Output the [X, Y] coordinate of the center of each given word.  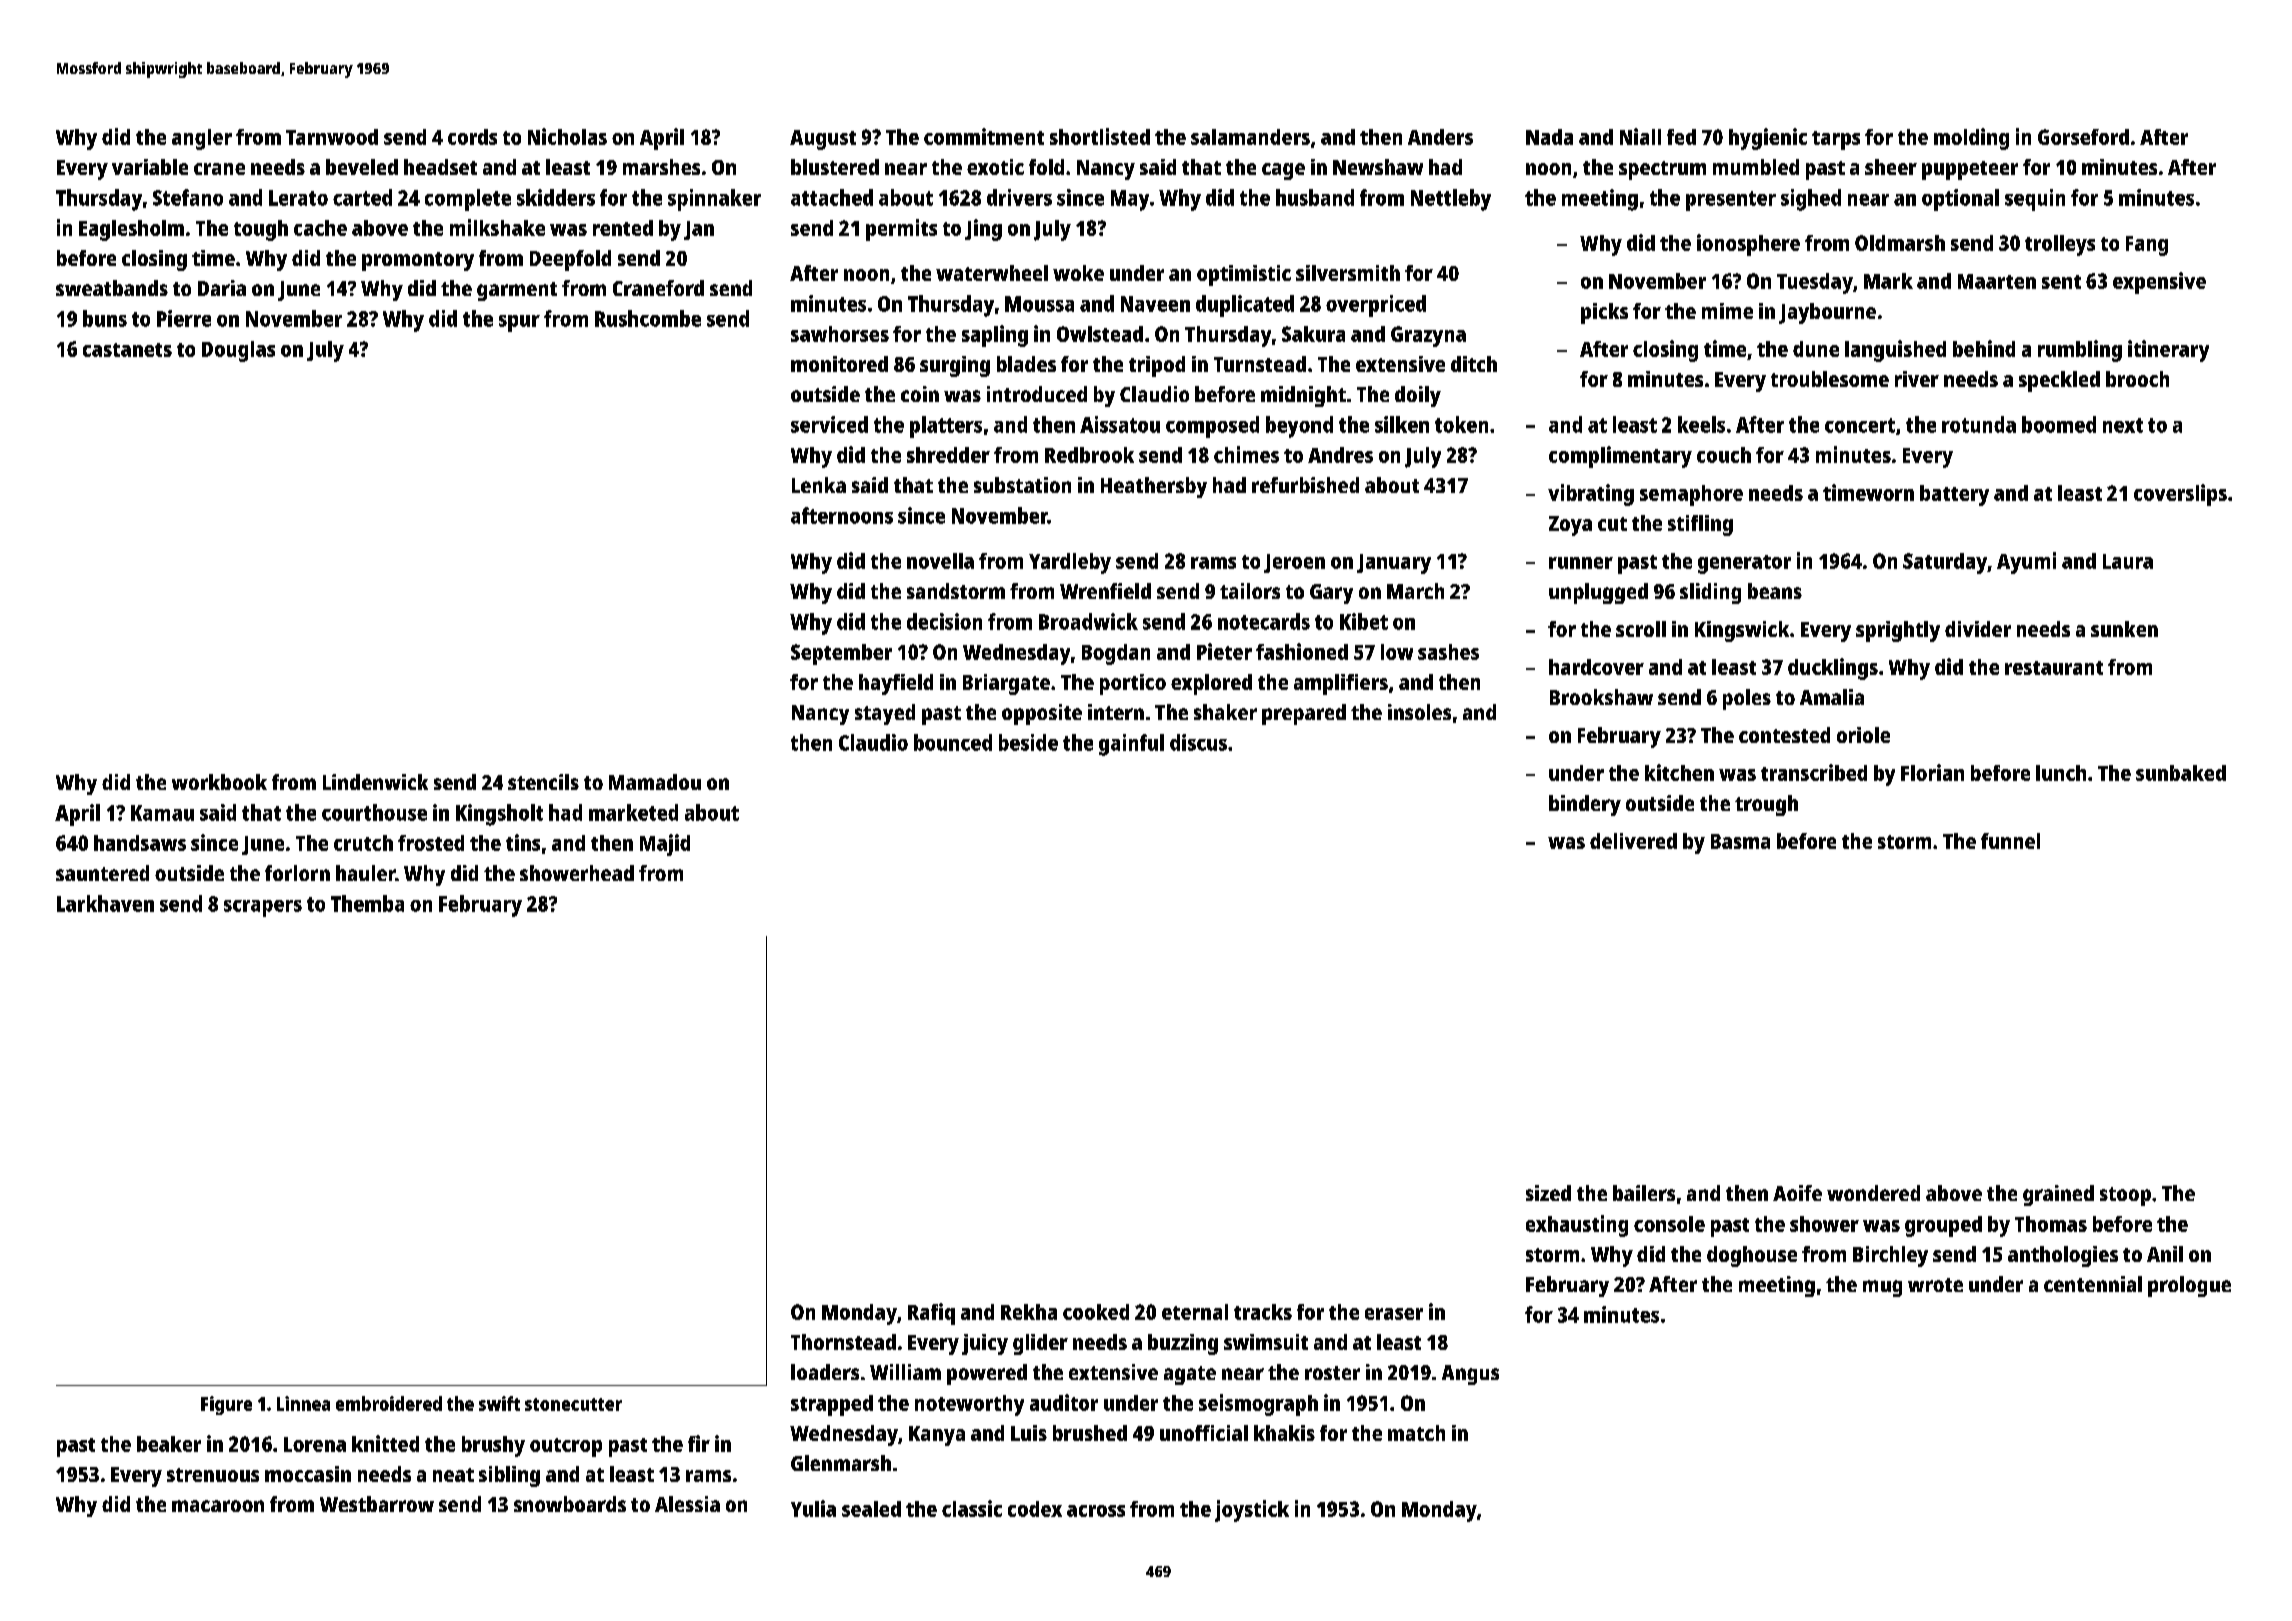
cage [1283, 171]
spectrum [1662, 170]
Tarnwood [332, 137]
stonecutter [573, 1404]
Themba [367, 903]
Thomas [2051, 1224]
